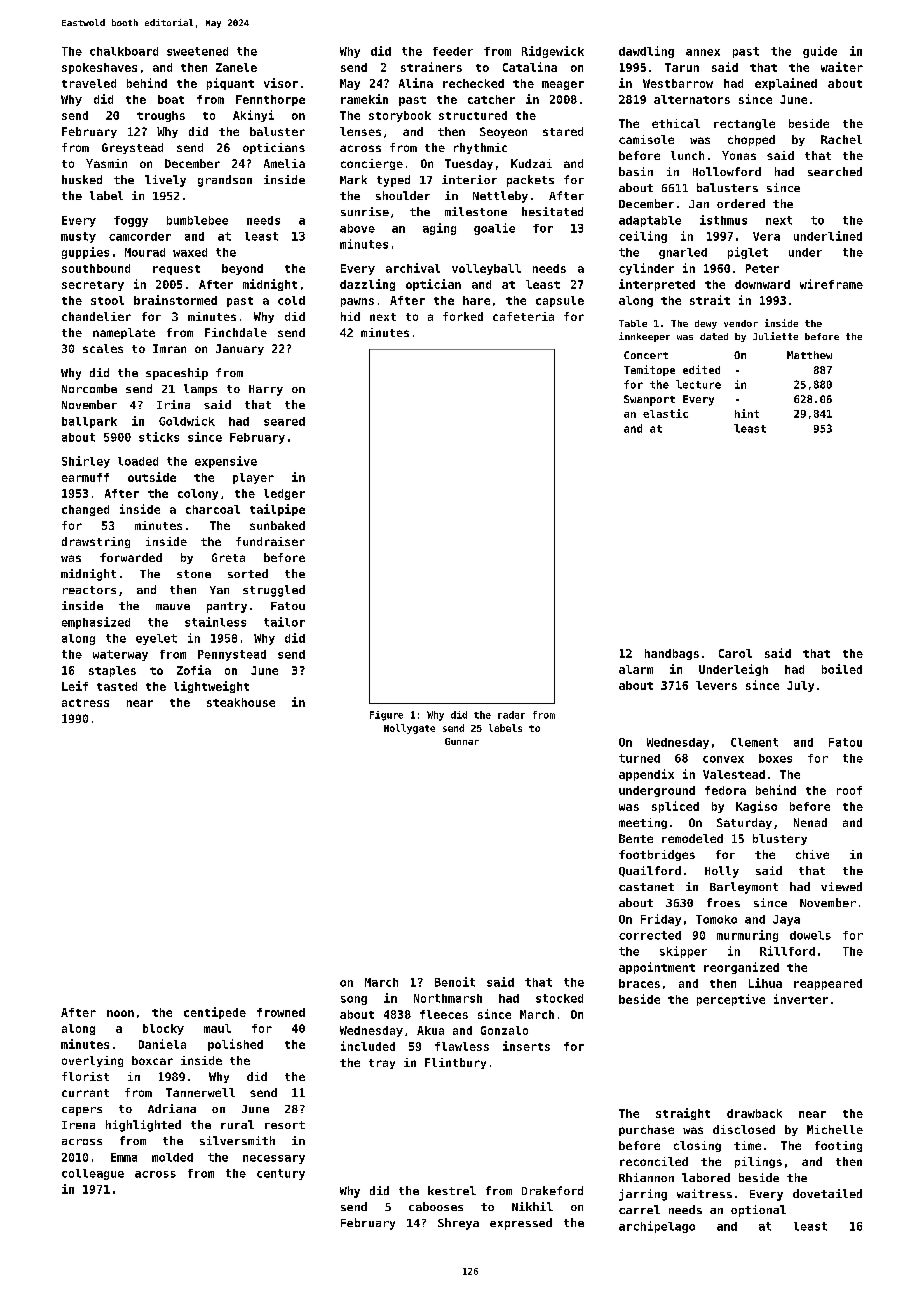 Image resolution: width=924 pixels, height=1308 pixels. I want to click on centipede, so click(215, 1013).
